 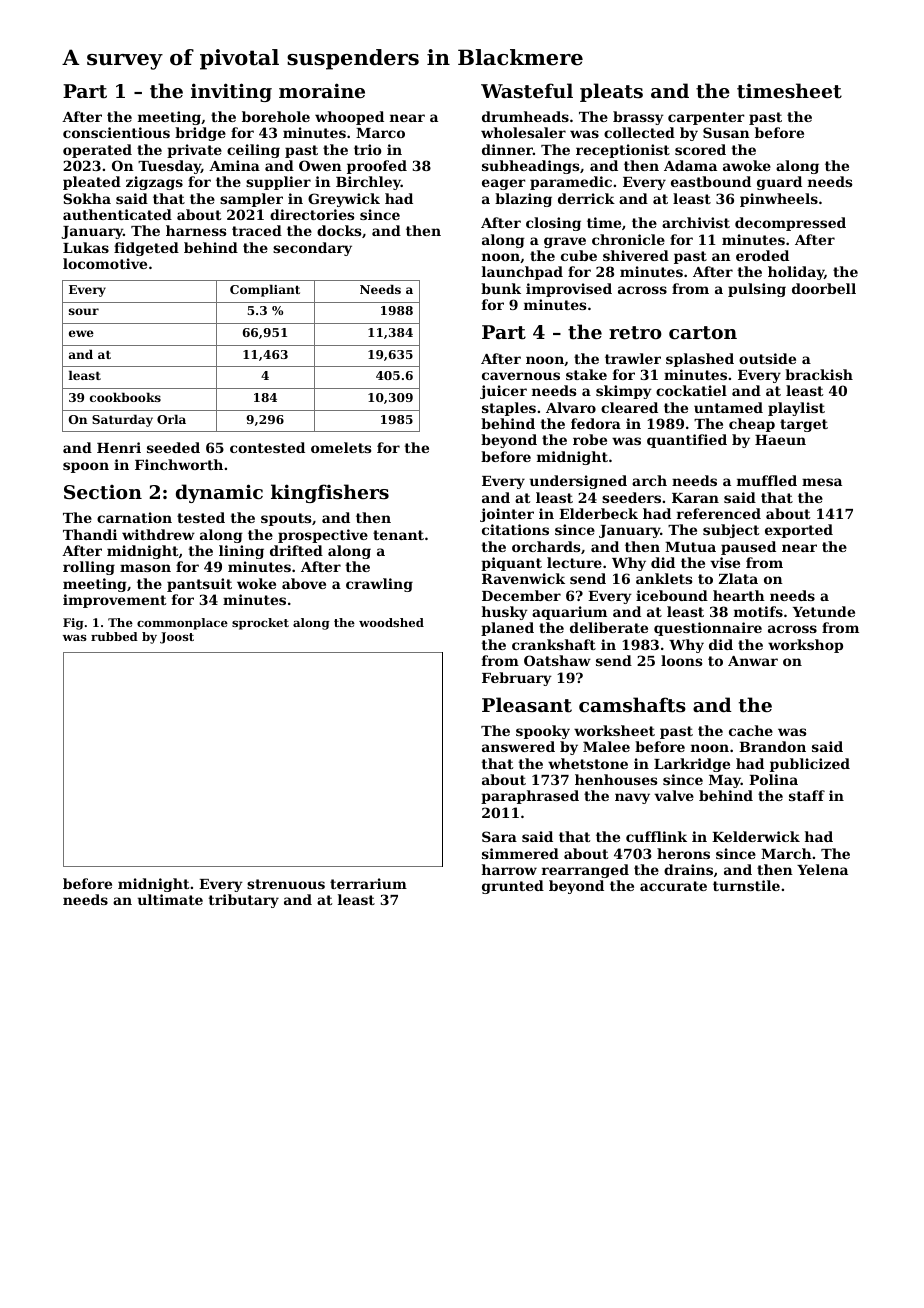 I want to click on bridge, so click(x=200, y=134).
